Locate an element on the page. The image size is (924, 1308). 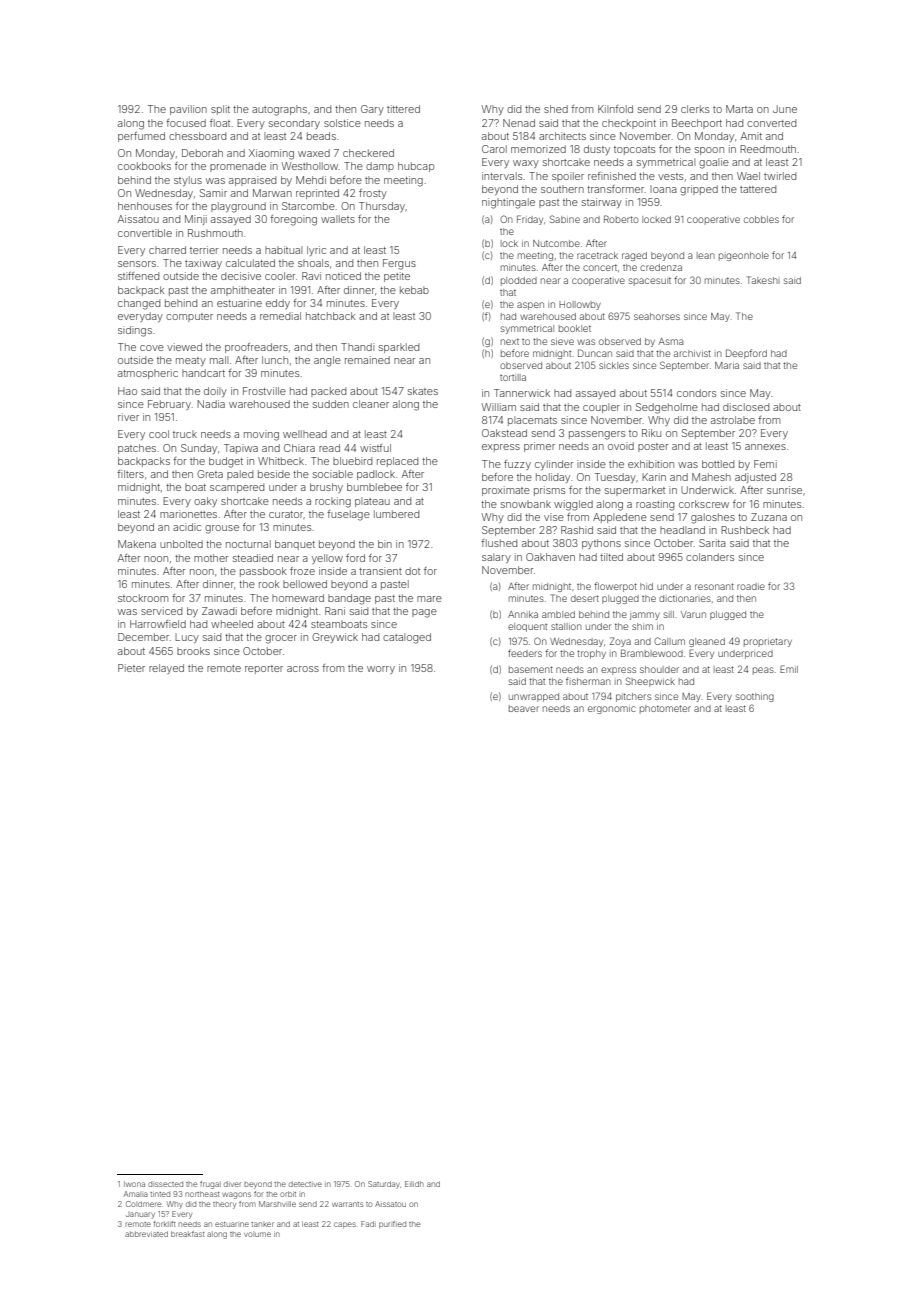
photometer is located at coordinates (665, 709).
